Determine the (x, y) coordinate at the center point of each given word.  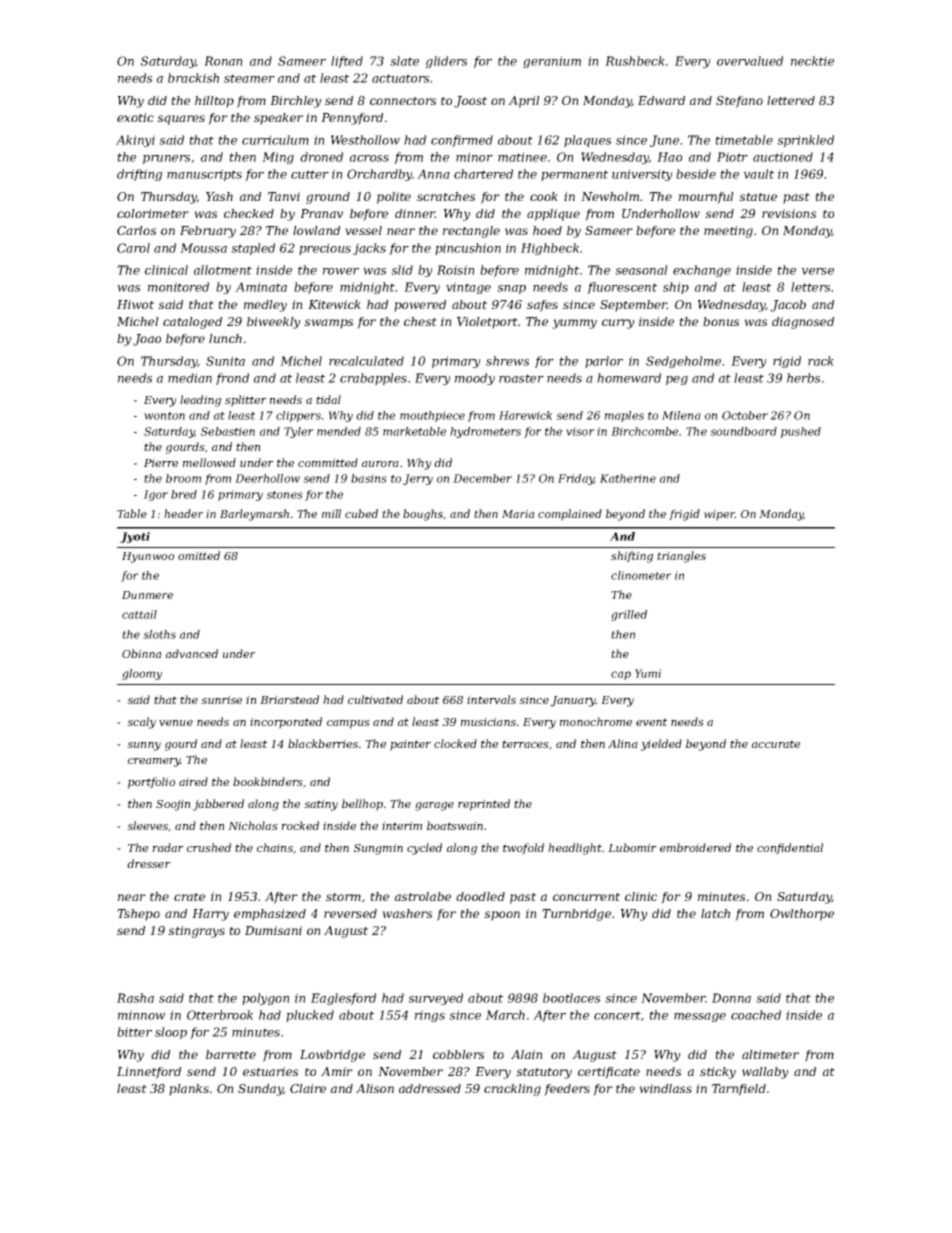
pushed (801, 432)
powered (420, 306)
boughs (423, 515)
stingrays (196, 932)
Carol (133, 248)
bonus (721, 321)
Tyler (299, 432)
